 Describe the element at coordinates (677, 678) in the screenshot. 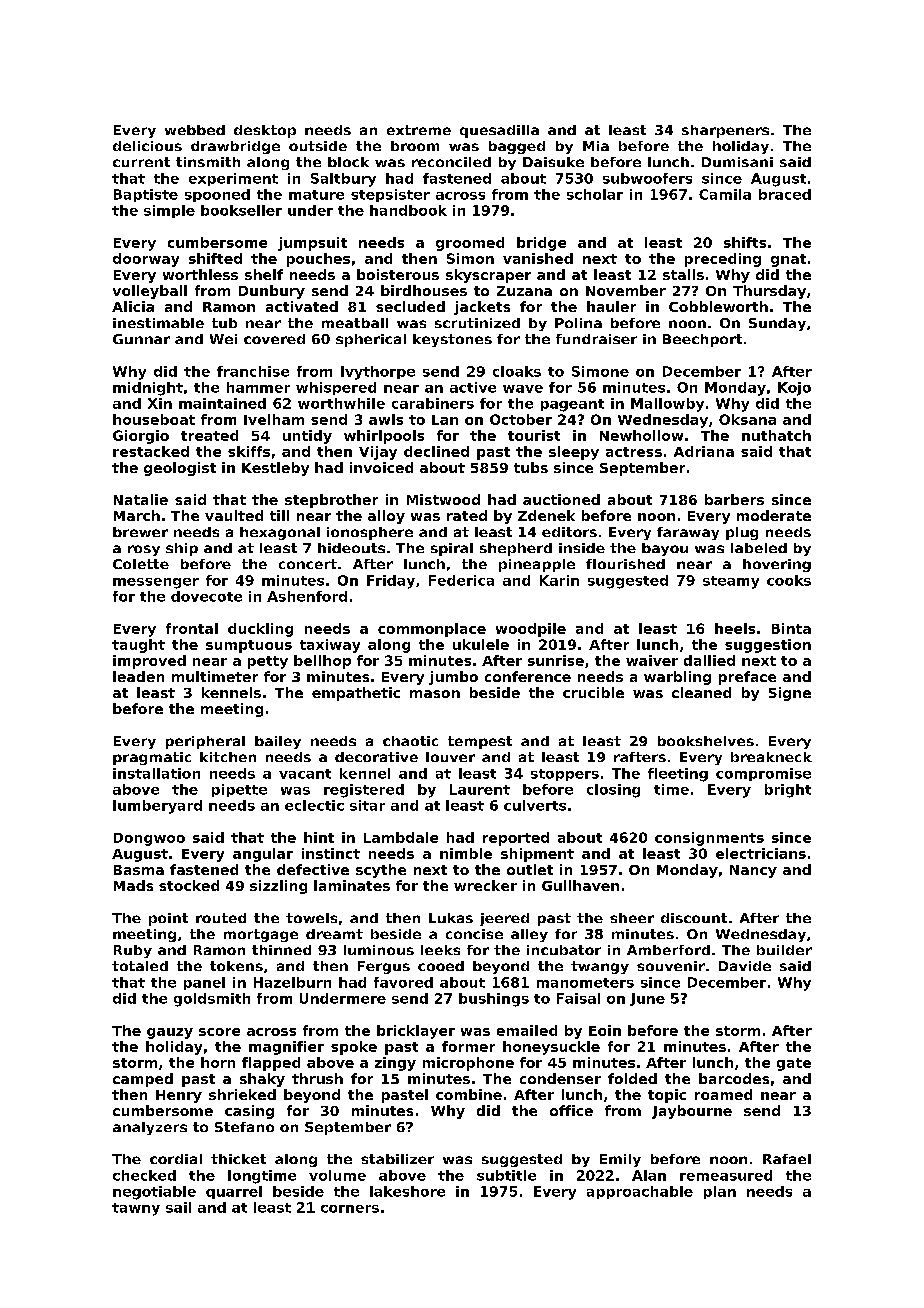

I see `warbling` at that location.
